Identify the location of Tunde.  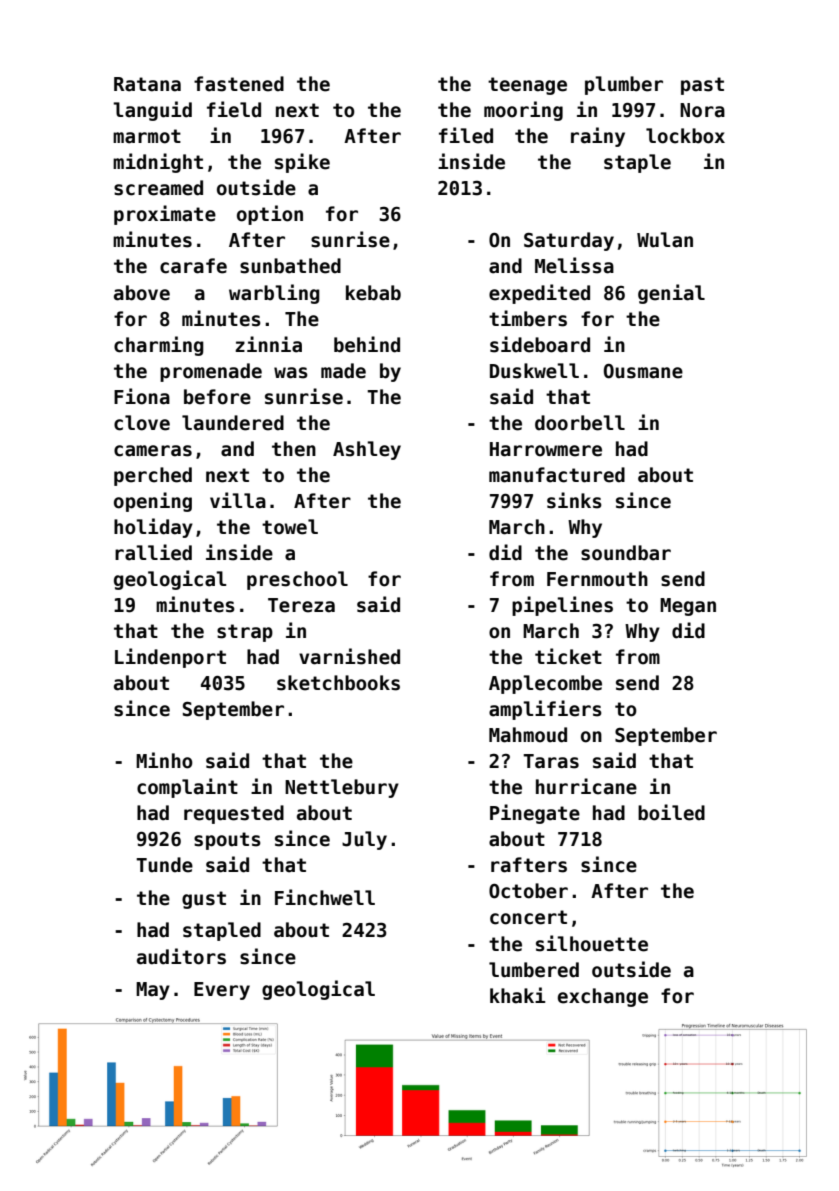
(164, 865).
